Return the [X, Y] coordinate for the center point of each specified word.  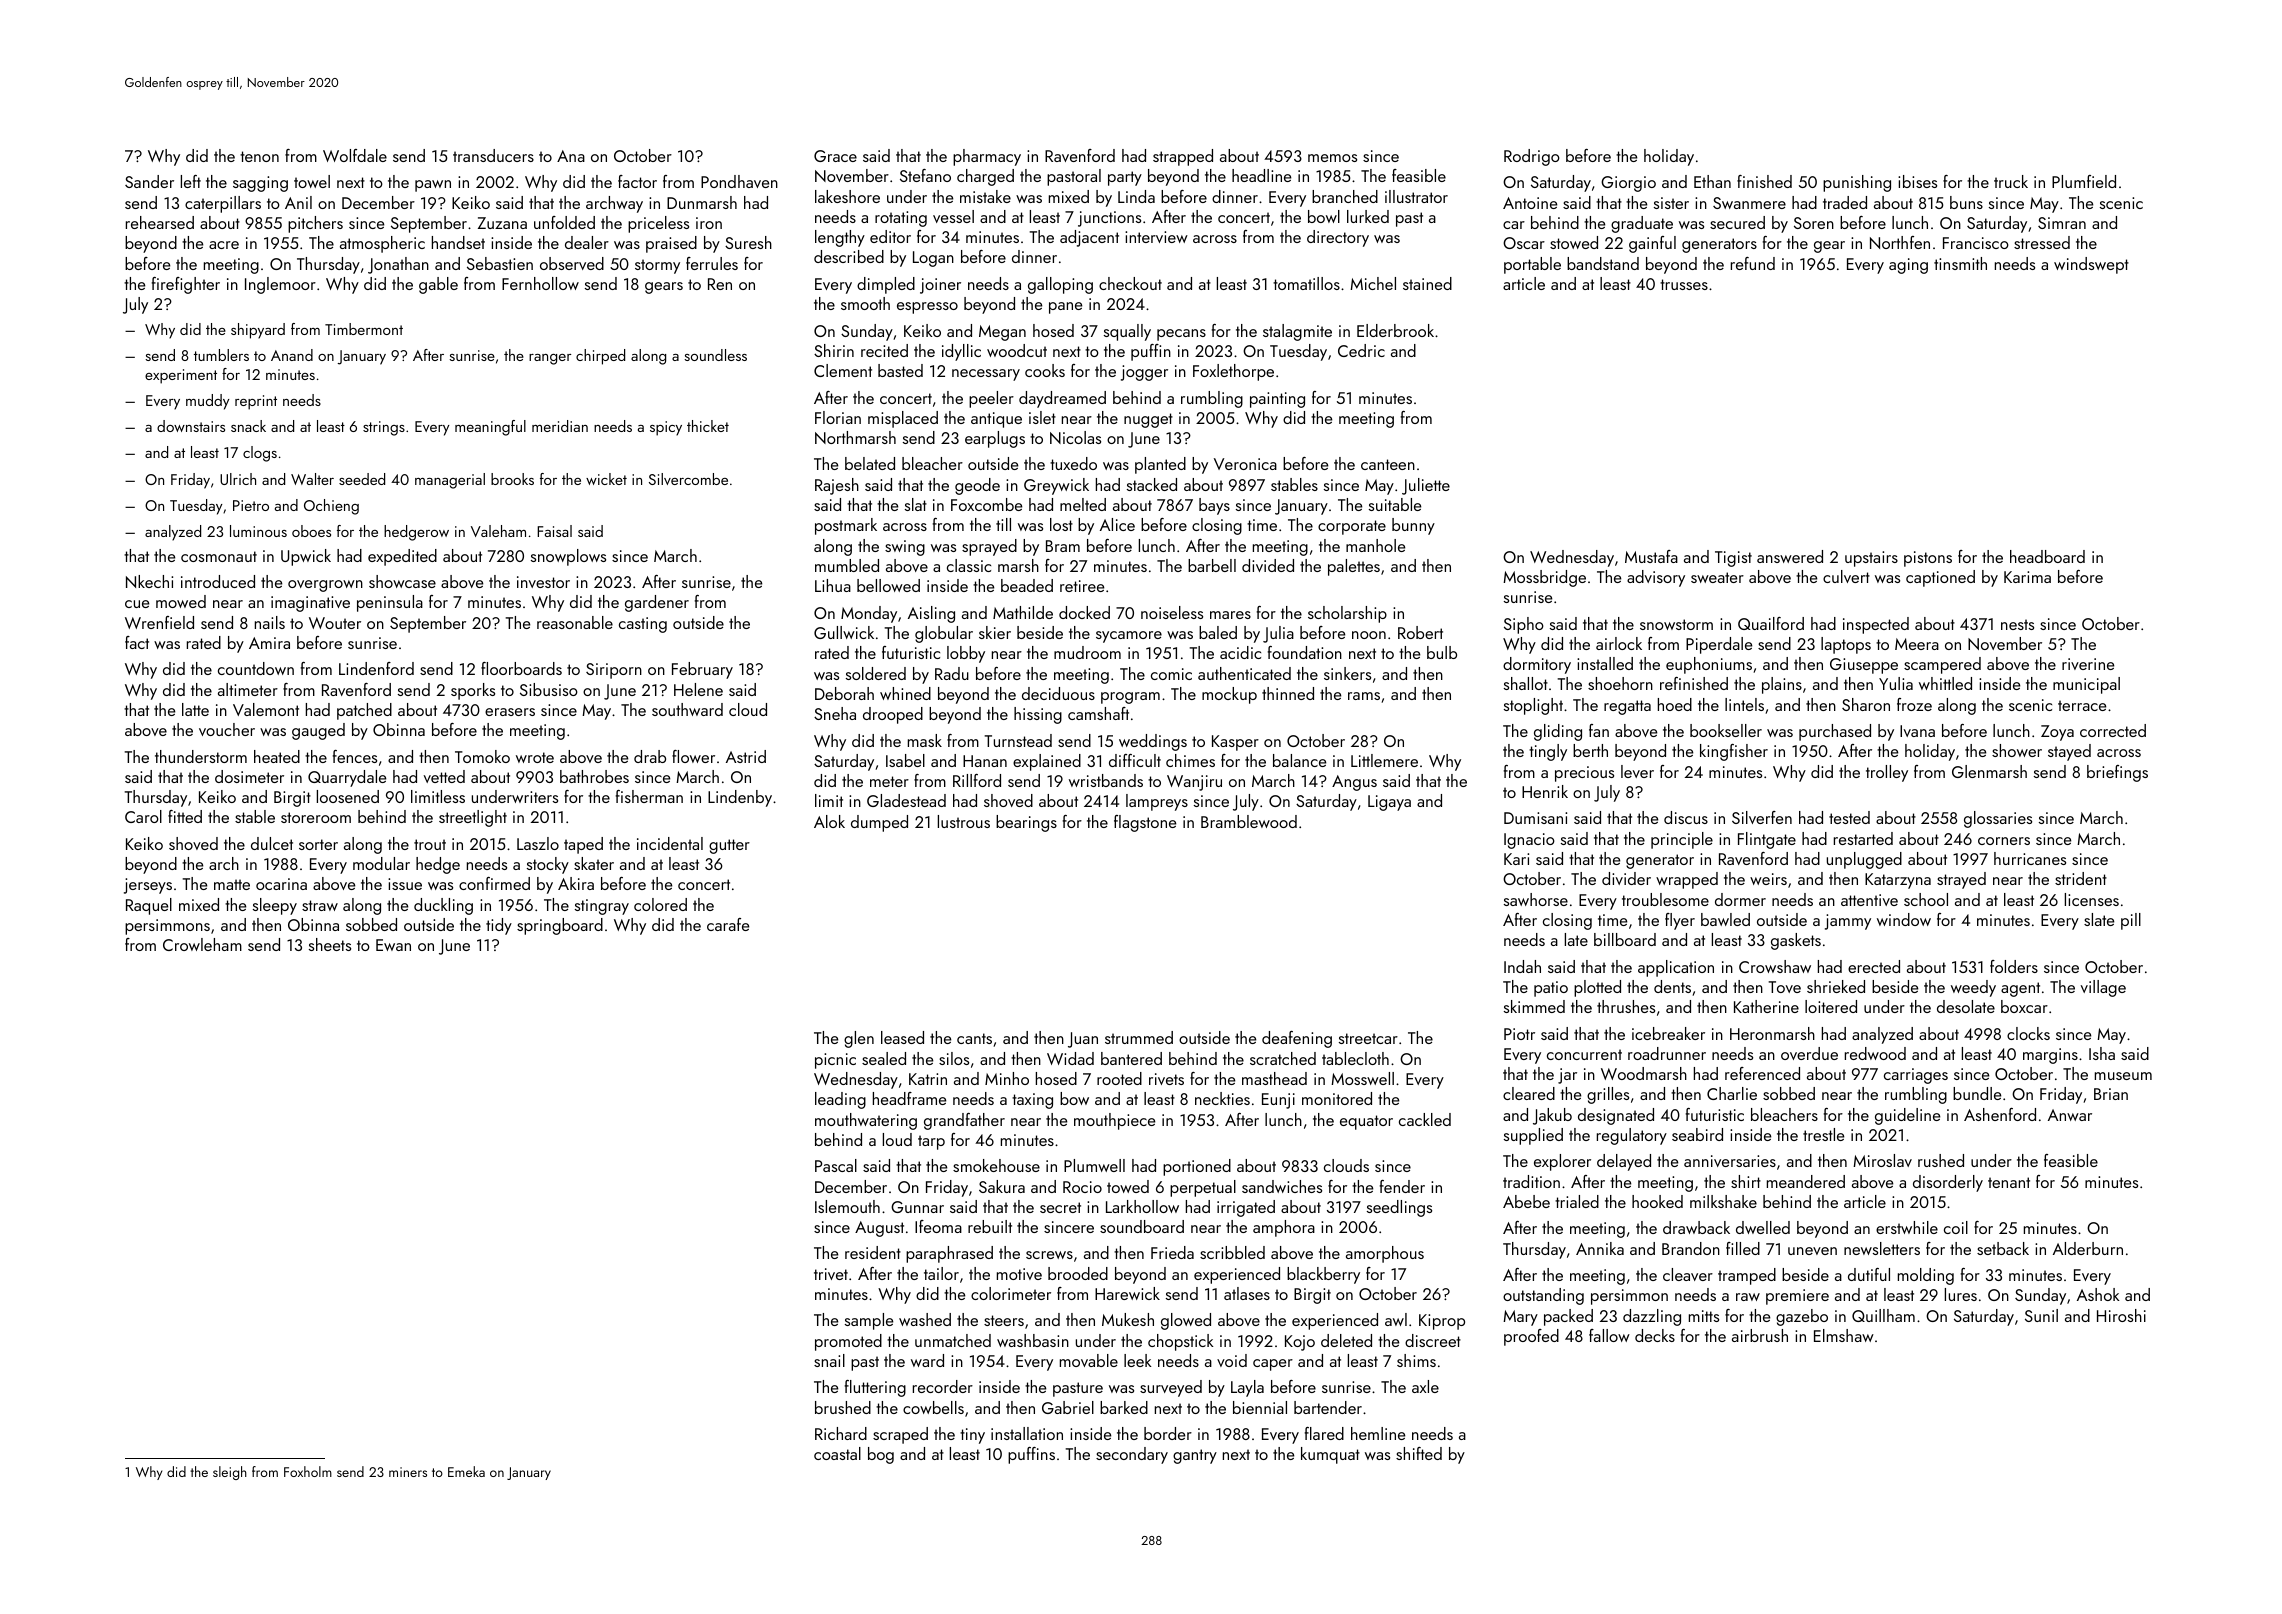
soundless [715, 355]
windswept [2091, 265]
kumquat [1330, 1455]
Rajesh [837, 486]
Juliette [1426, 486]
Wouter [335, 623]
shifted [1419, 1453]
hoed [1675, 704]
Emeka [466, 1471]
